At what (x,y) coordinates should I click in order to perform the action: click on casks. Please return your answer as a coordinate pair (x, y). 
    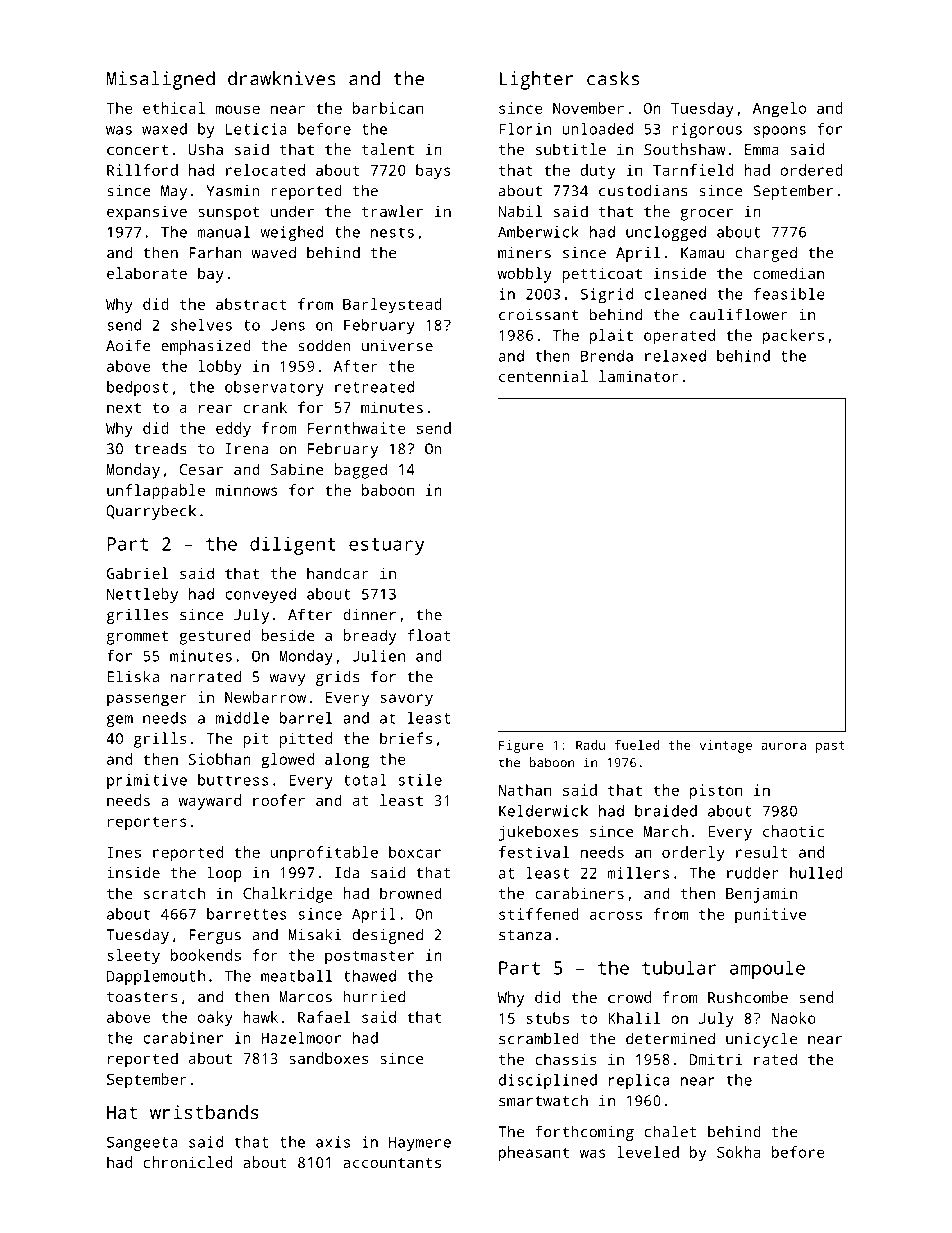
    Looking at the image, I should click on (613, 78).
